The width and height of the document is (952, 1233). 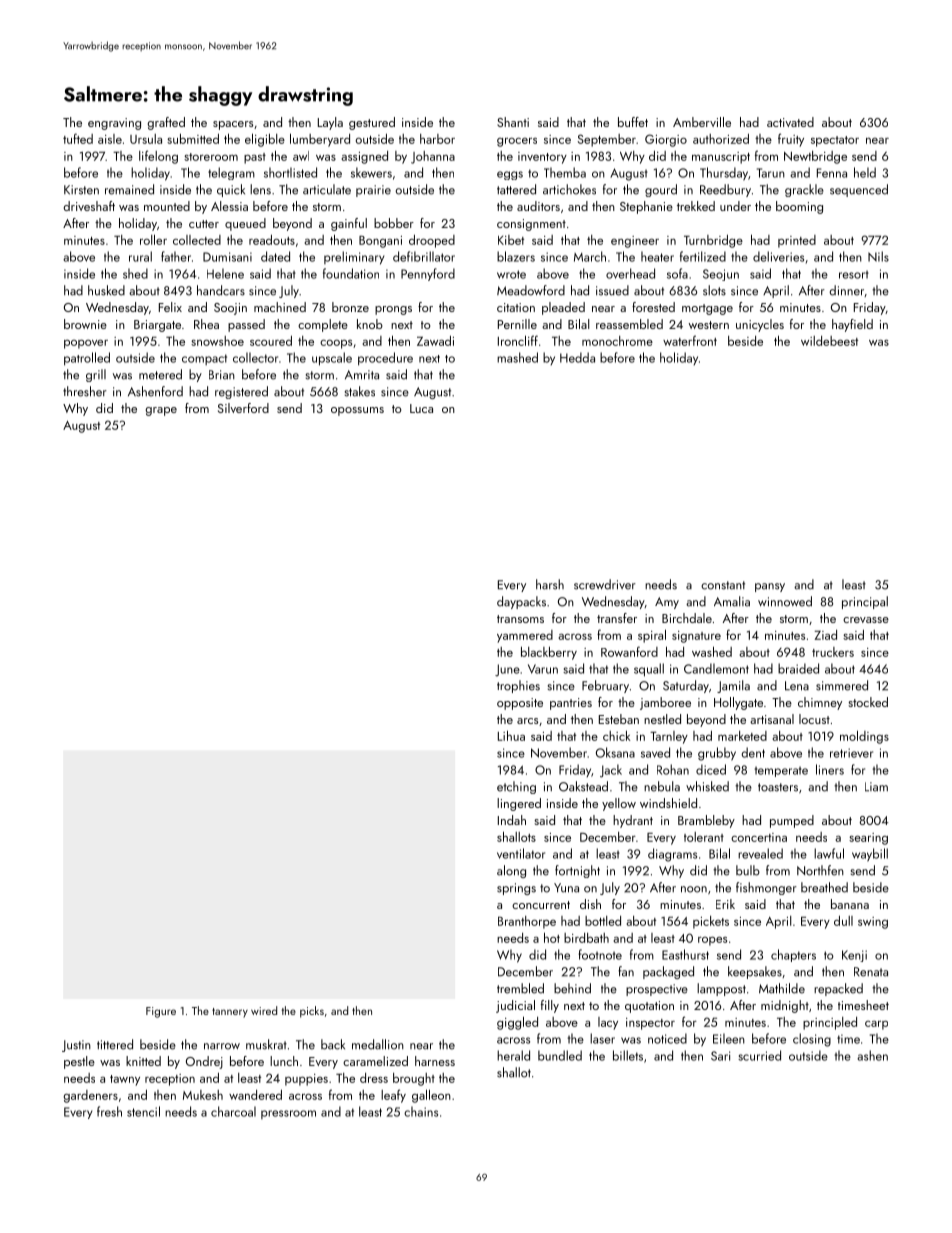 I want to click on patrolled, so click(x=87, y=359).
